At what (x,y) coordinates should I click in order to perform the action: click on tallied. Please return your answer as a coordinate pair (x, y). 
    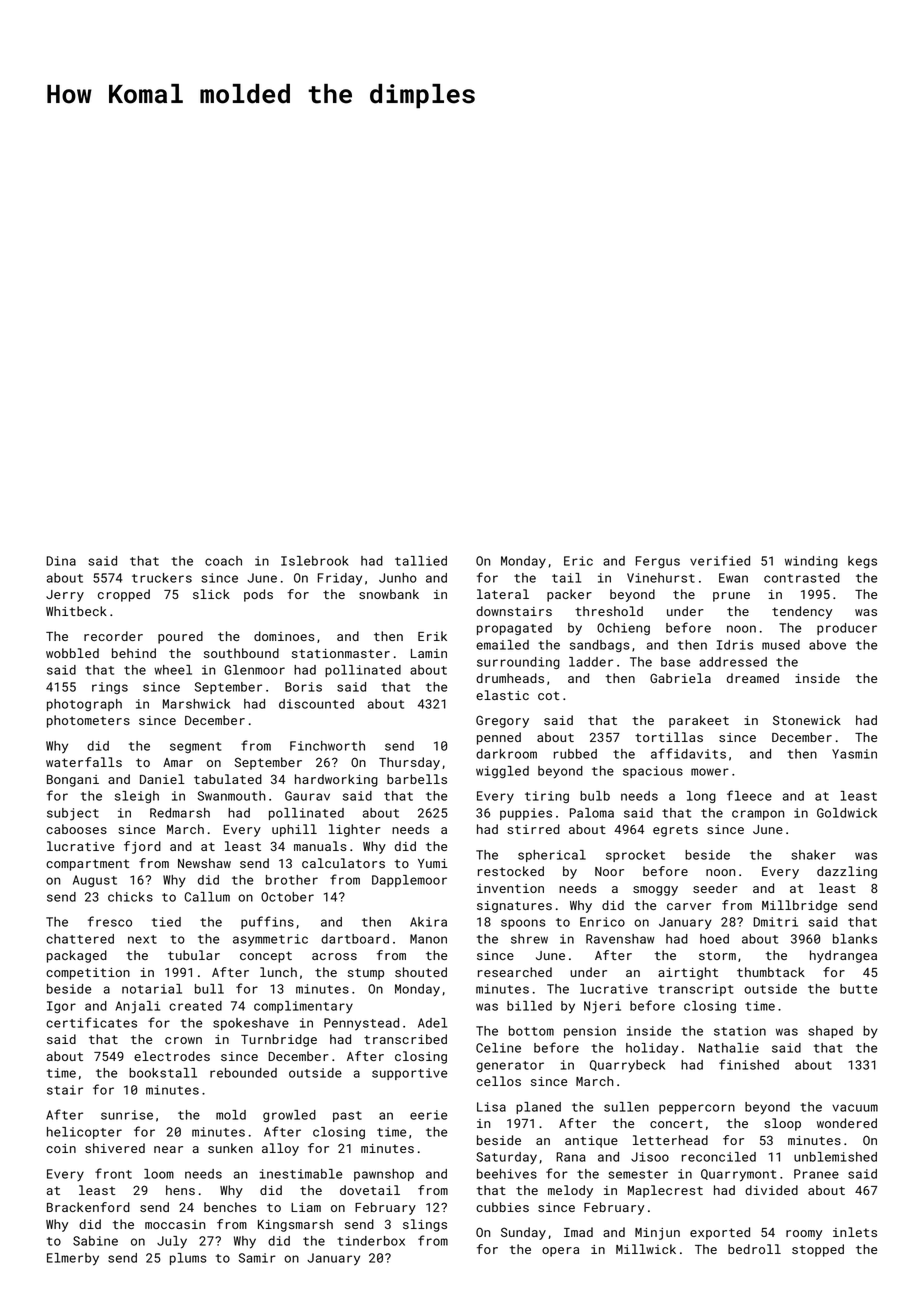
    Looking at the image, I should click on (421, 561).
